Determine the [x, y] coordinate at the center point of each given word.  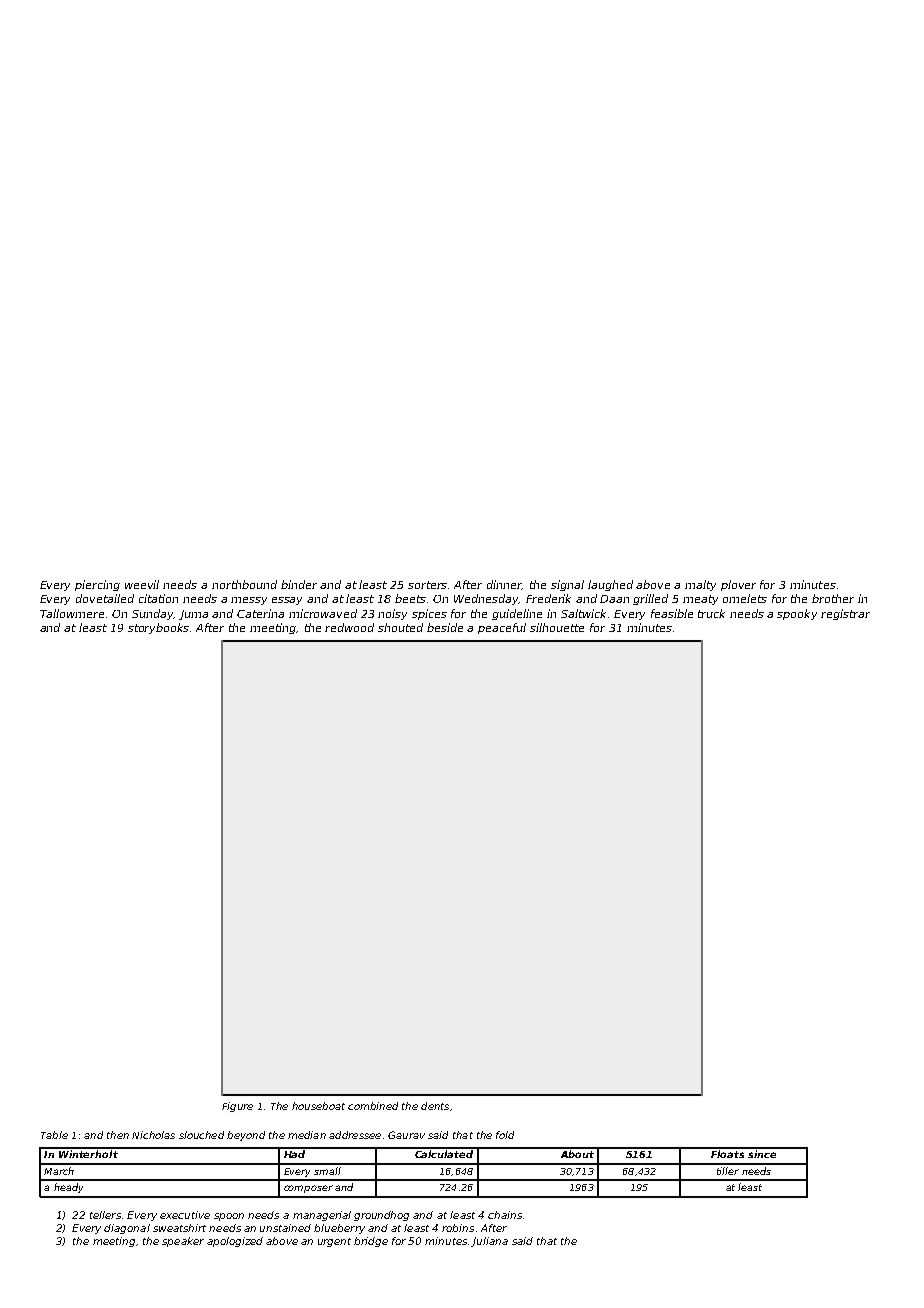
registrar [845, 614]
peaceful [502, 628]
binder [299, 584]
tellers [105, 1215]
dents [435, 1106]
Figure [237, 1107]
